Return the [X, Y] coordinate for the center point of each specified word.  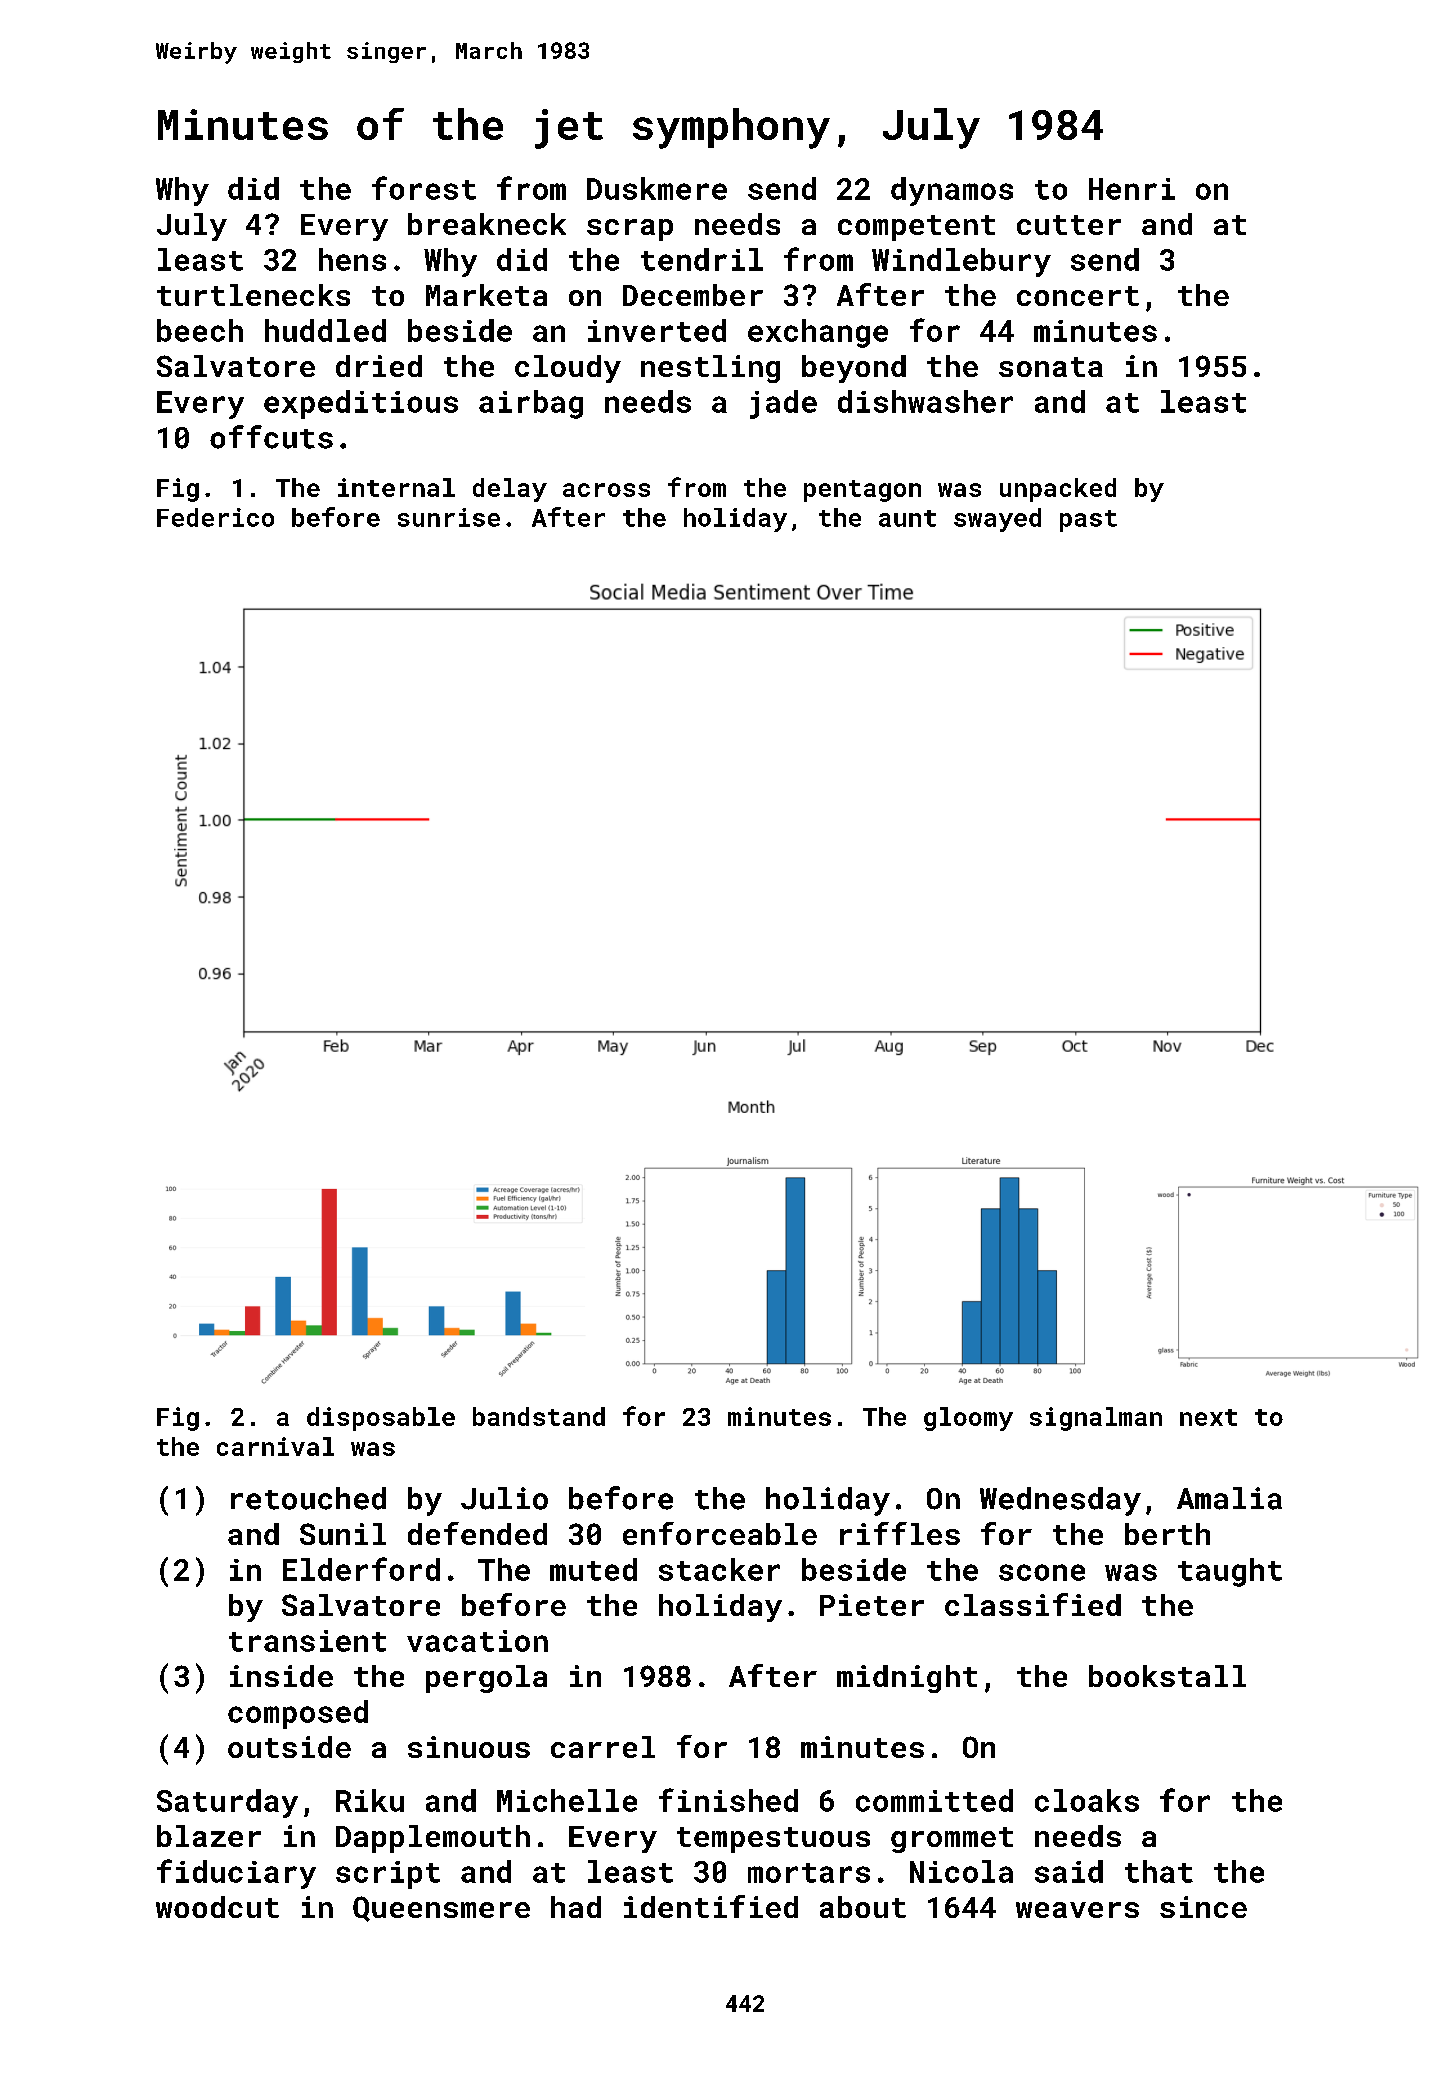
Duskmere [657, 188]
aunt [907, 518]
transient [307, 1641]
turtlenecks [253, 295]
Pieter [872, 1605]
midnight [907, 1679]
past [1088, 521]
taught [1230, 1572]
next [1208, 1417]
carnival [275, 1446]
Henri [1132, 189]
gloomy [968, 1419]
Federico [215, 517]
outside [289, 1747]
